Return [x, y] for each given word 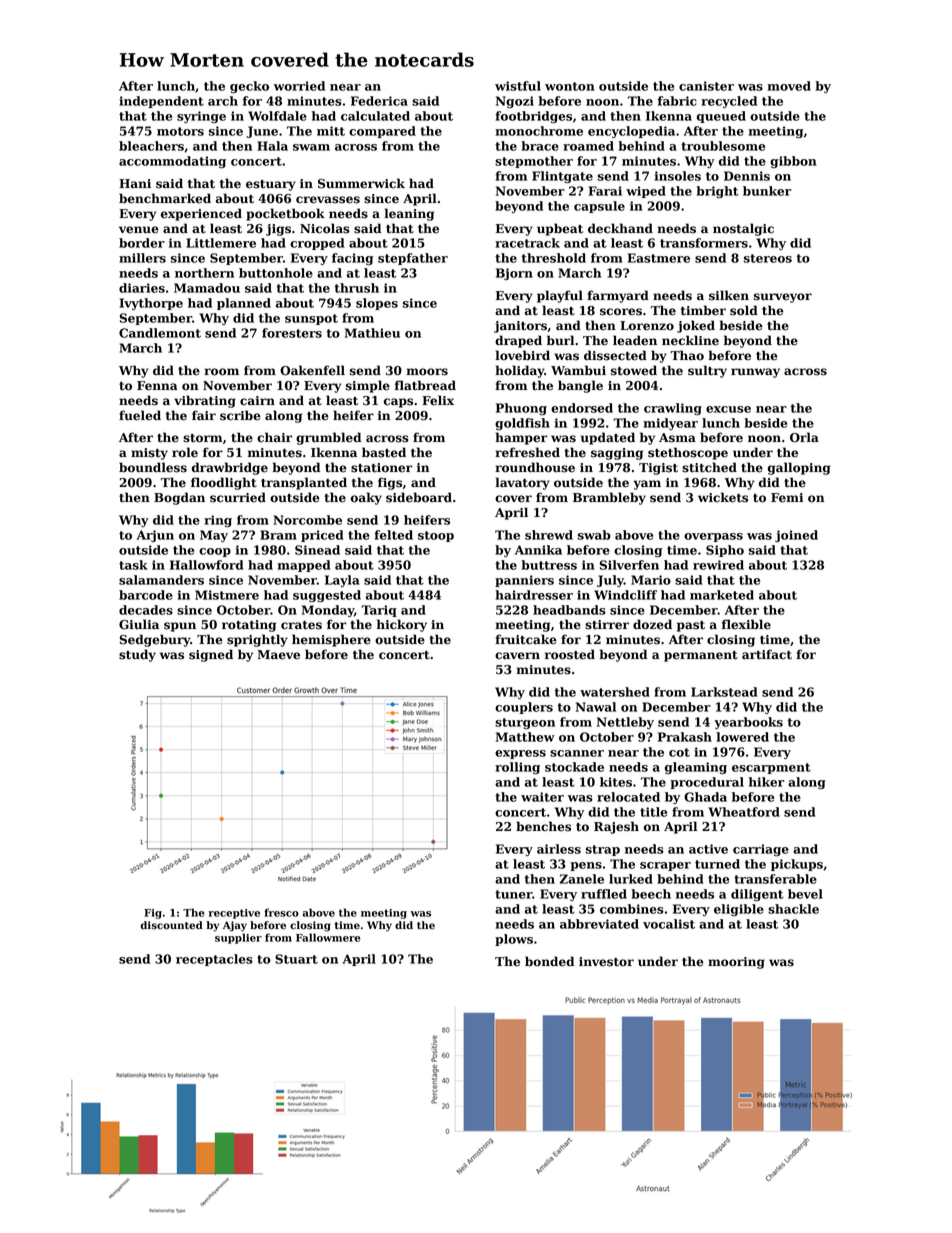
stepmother [534, 162]
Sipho [725, 551]
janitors [520, 327]
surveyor [783, 298]
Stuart [296, 959]
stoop [436, 536]
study [137, 655]
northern [204, 273]
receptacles [214, 960]
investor [606, 962]
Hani [135, 183]
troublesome [723, 146]
